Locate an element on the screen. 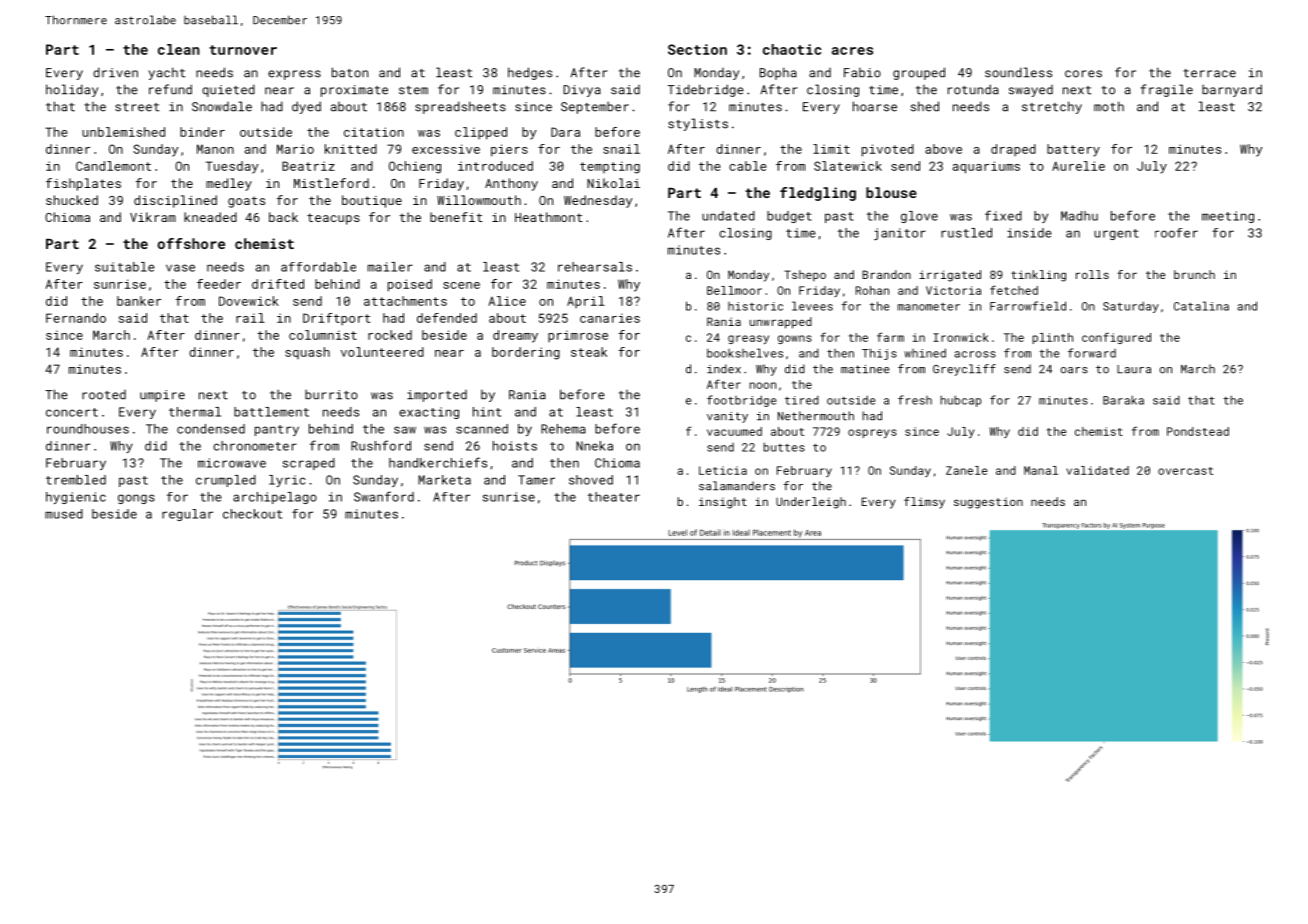  urgent is located at coordinates (1116, 234).
